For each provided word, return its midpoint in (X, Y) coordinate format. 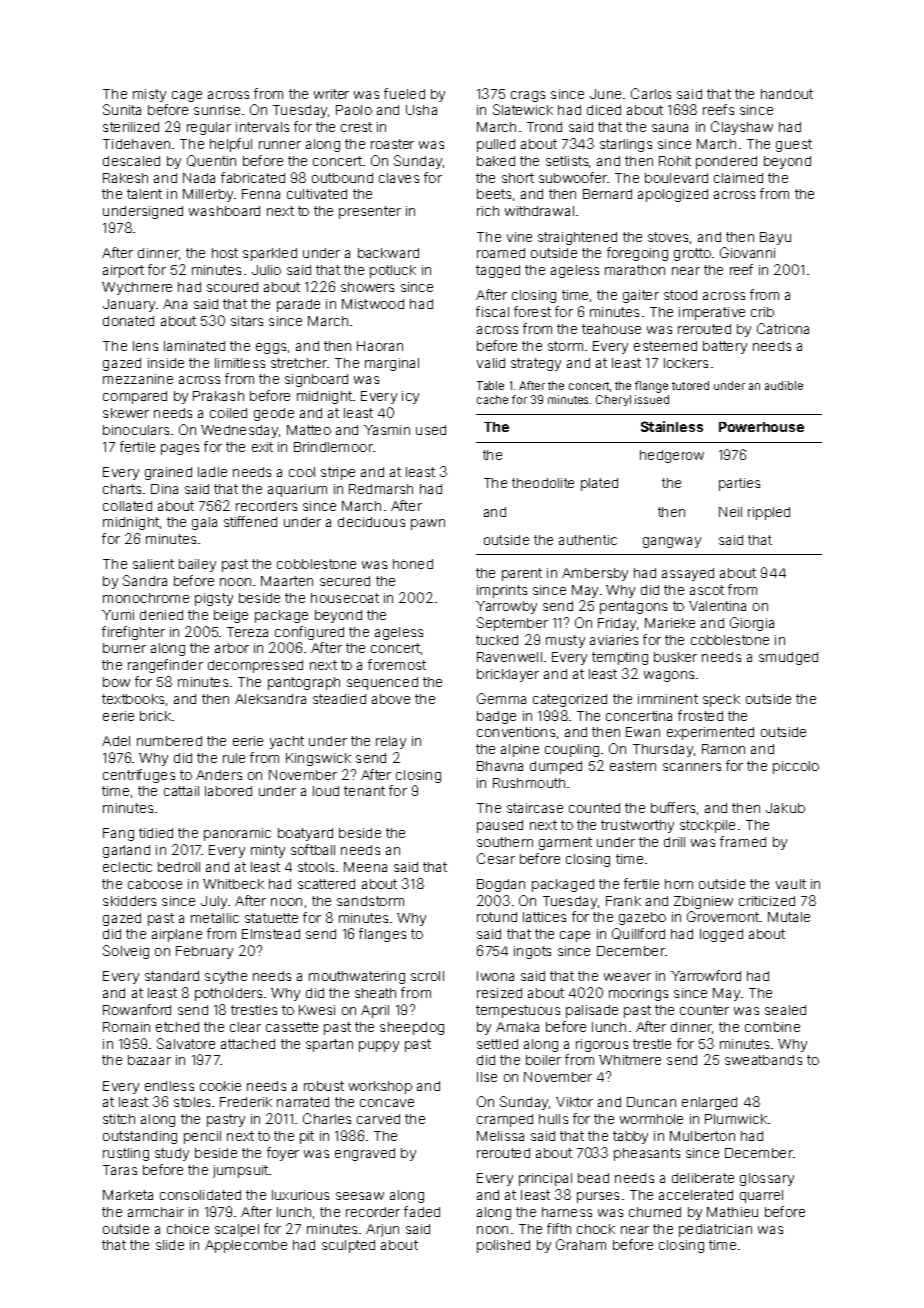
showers (367, 287)
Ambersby (595, 574)
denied (161, 615)
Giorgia (752, 624)
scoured (232, 287)
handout (787, 94)
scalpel (237, 1230)
